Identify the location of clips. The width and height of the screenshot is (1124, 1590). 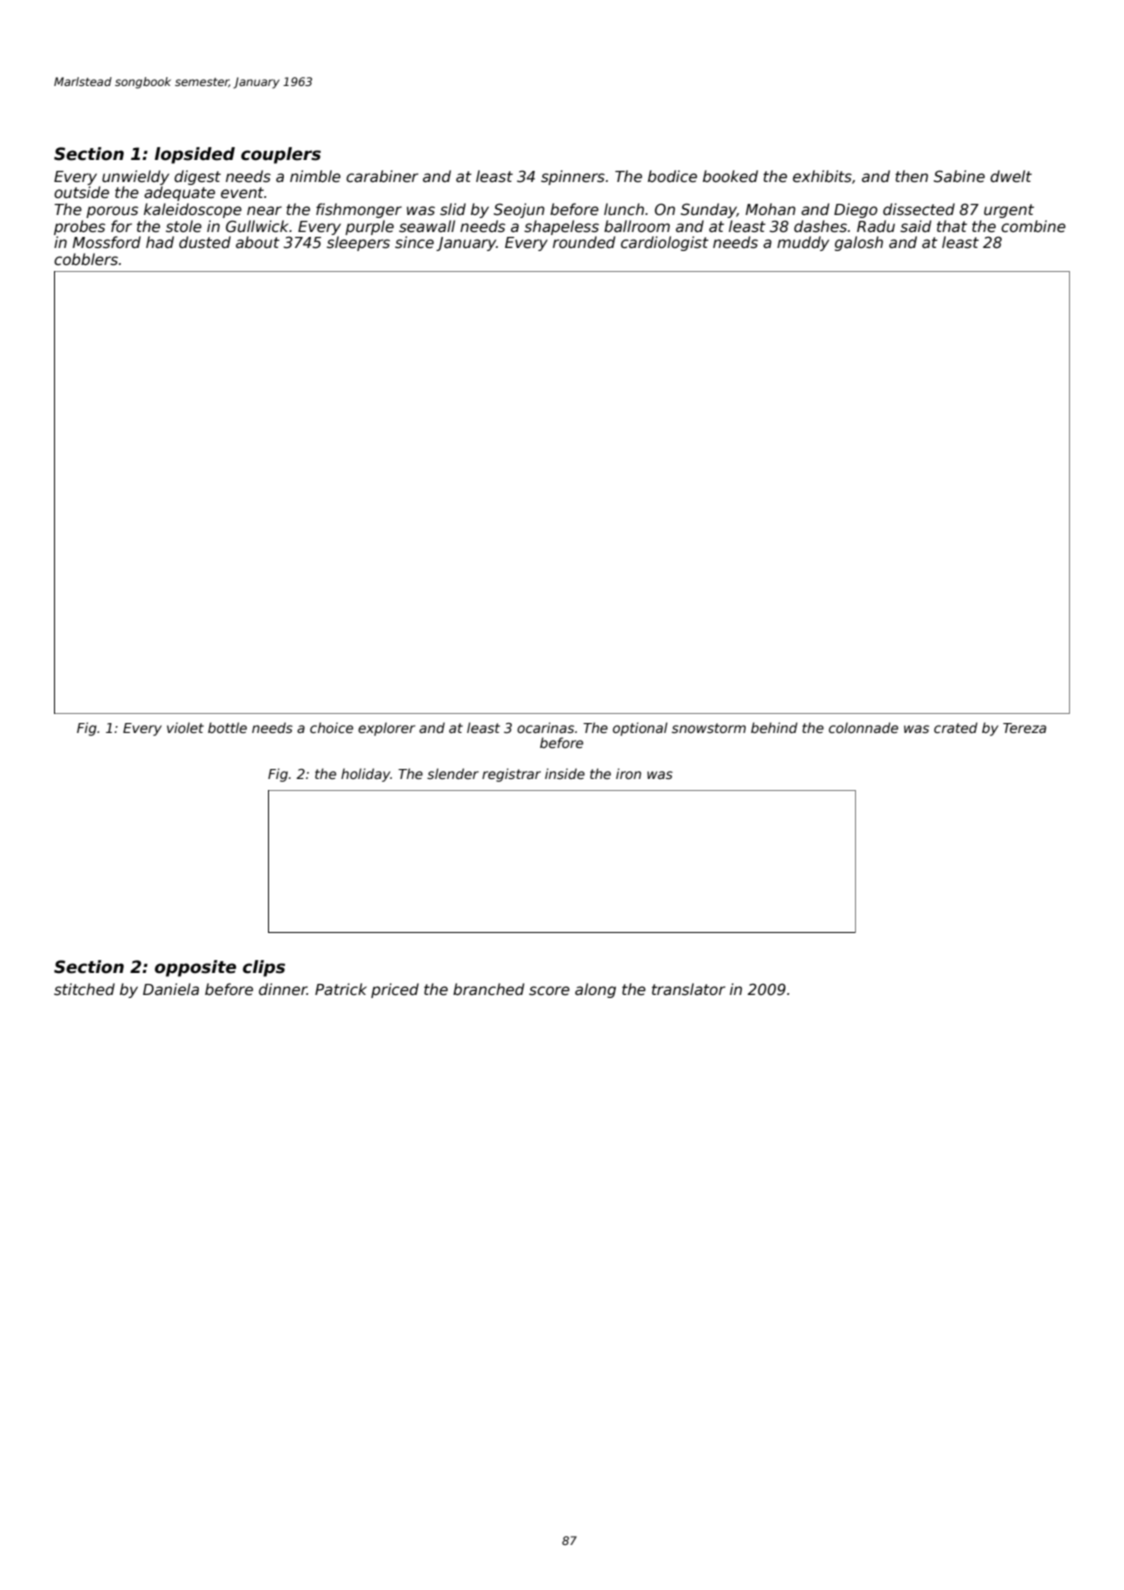
(264, 968).
